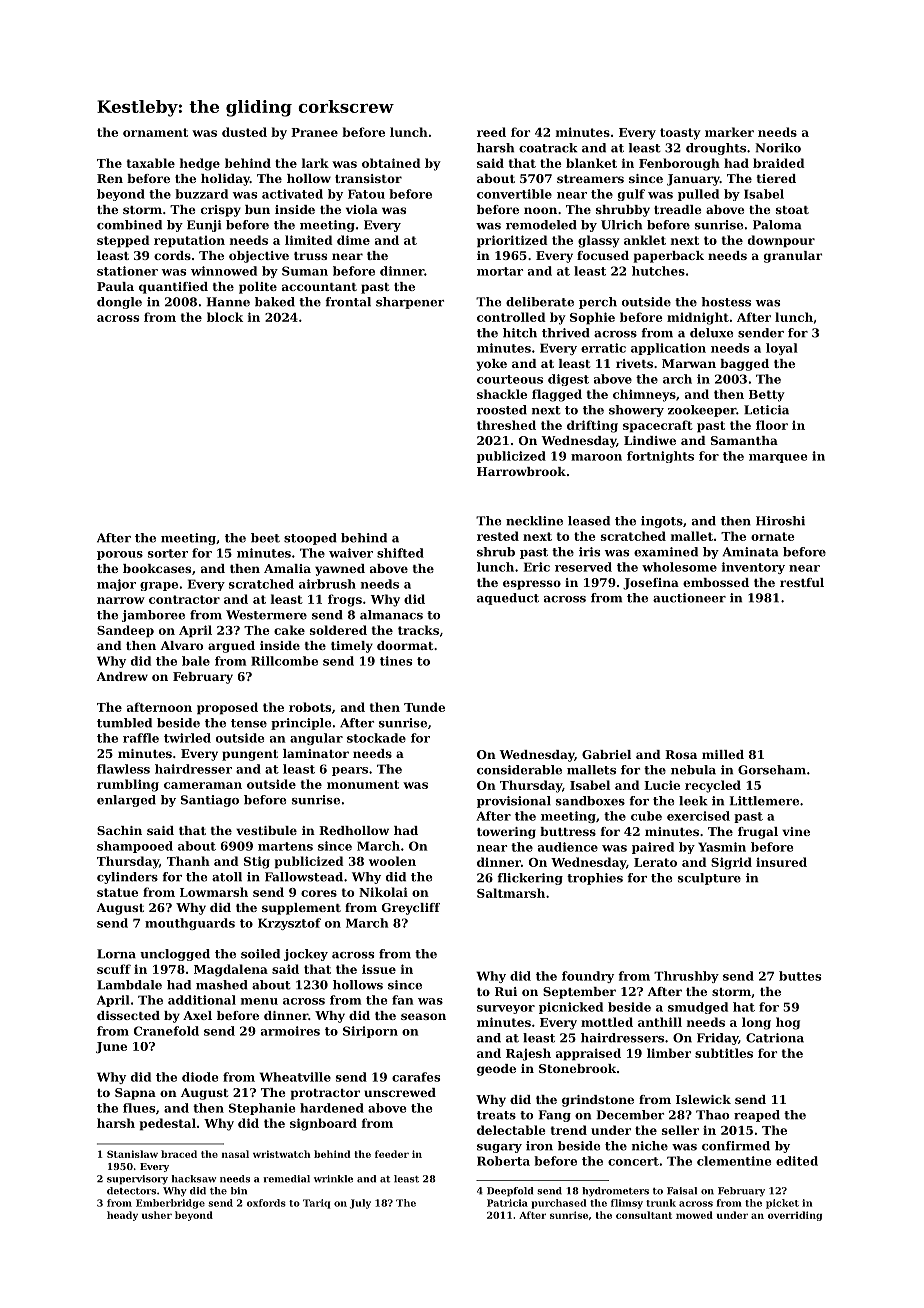  I want to click on consultant, so click(644, 1215).
